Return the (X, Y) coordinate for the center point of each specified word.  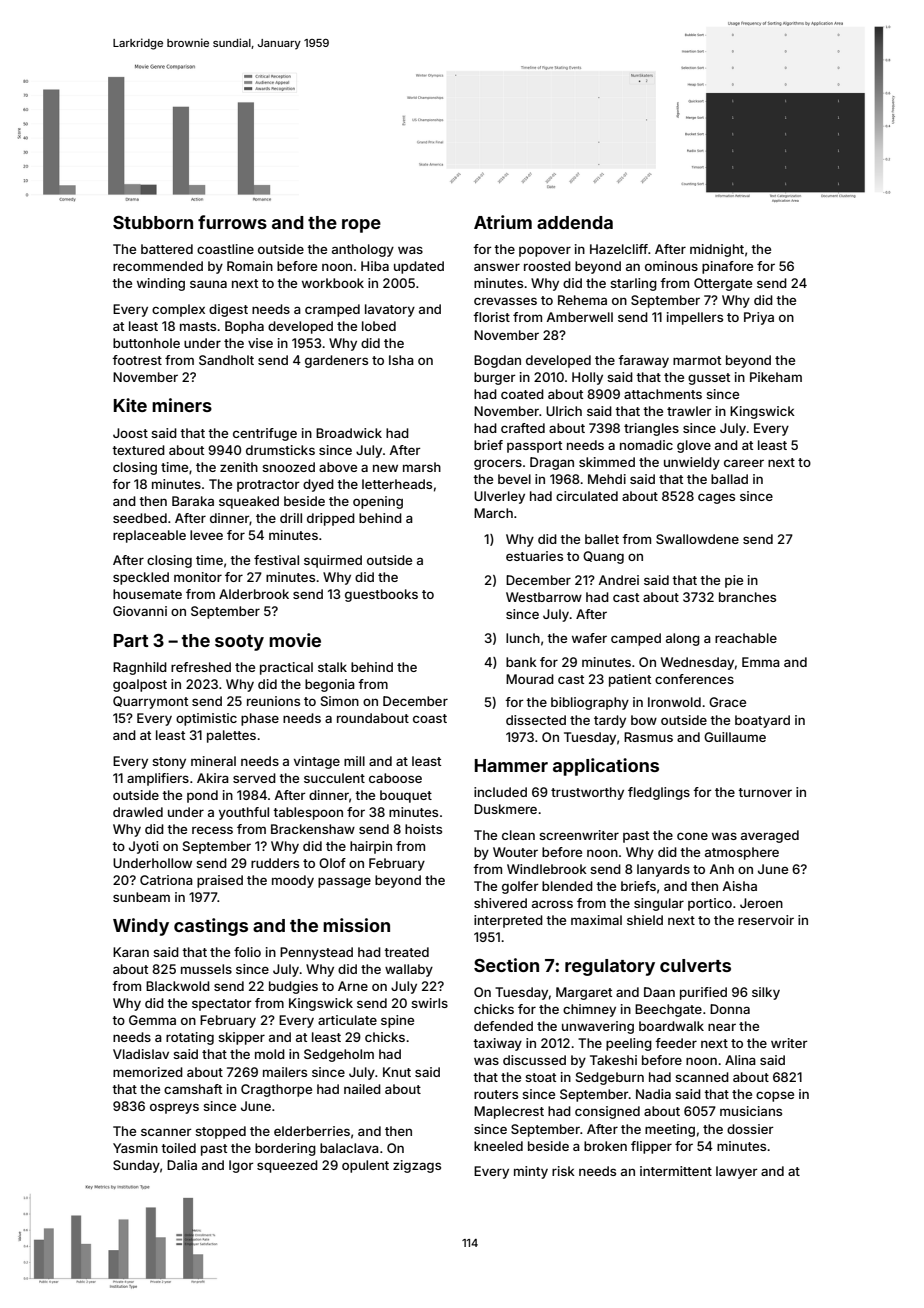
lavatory (390, 310)
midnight (717, 250)
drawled (138, 812)
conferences (694, 679)
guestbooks (381, 595)
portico (710, 904)
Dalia (182, 1165)
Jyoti (143, 847)
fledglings (659, 793)
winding (161, 284)
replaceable (149, 536)
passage (344, 882)
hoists (423, 829)
